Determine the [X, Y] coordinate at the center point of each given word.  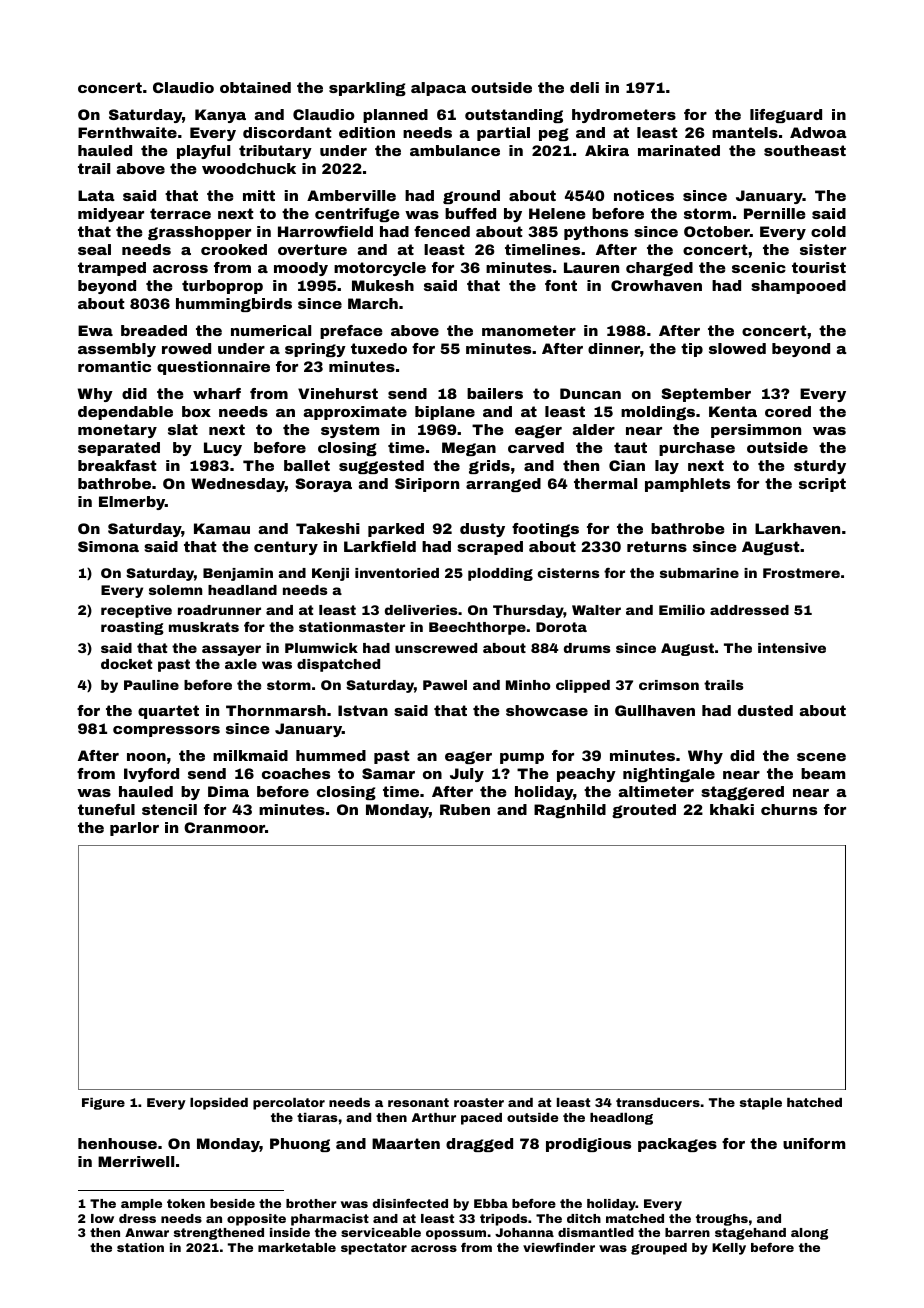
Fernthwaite [127, 132]
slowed [737, 348]
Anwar [147, 1232]
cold [828, 231]
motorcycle [380, 269]
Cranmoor [224, 827]
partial [503, 134]
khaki [732, 809]
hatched [814, 1102]
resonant [418, 1102]
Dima [228, 791]
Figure [103, 1104]
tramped [112, 269]
